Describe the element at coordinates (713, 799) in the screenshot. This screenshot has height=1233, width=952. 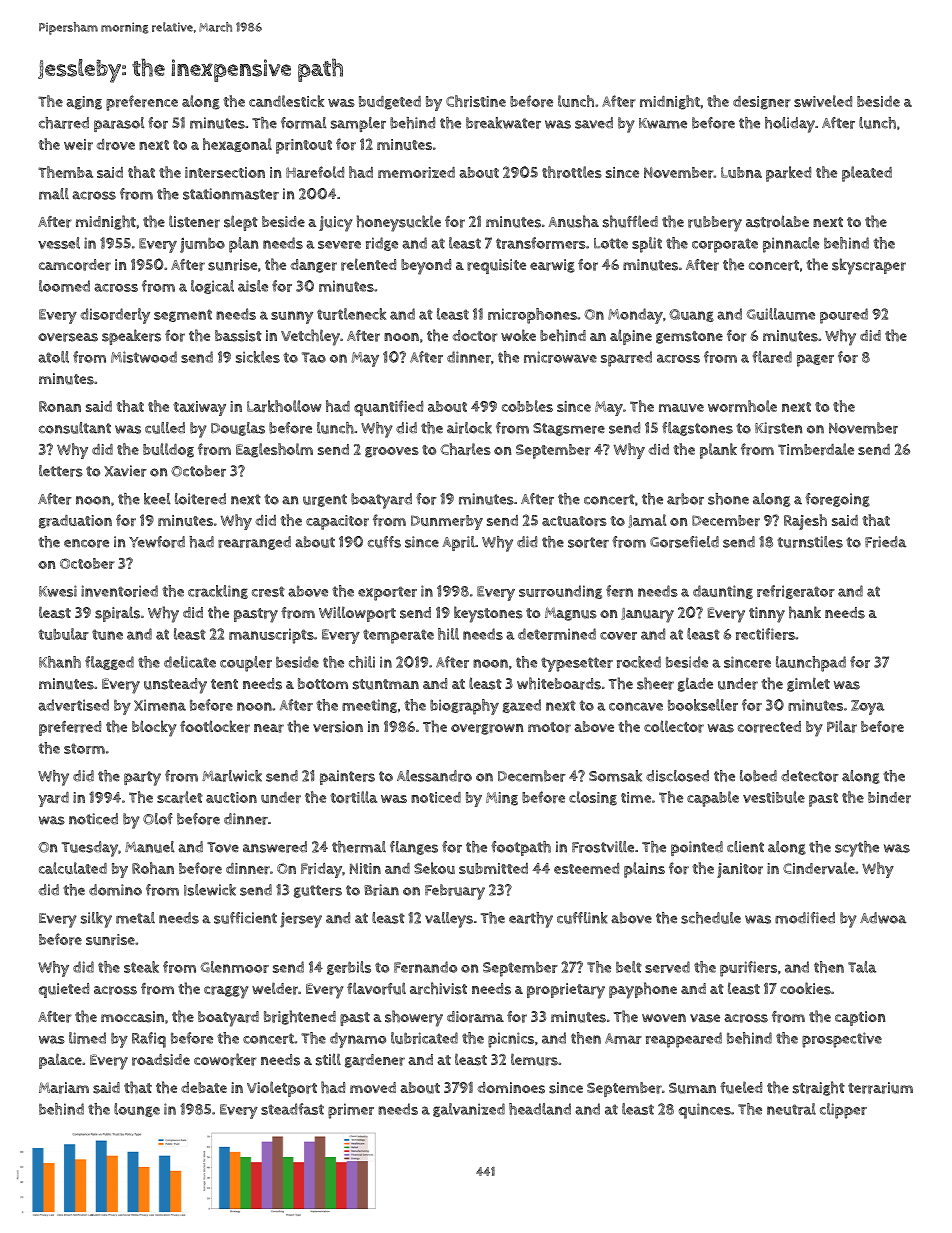
I see `capable` at that location.
